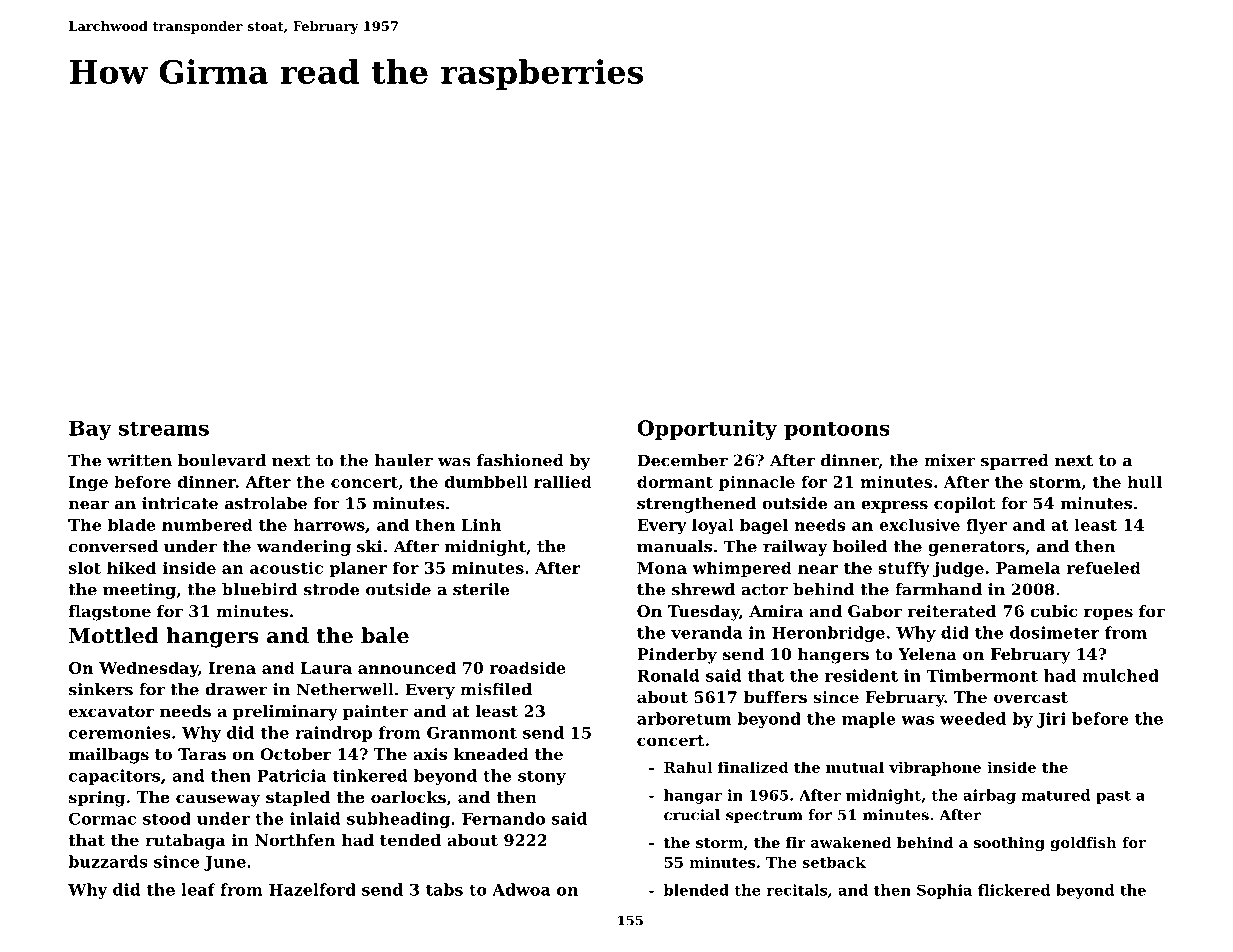 This document has height=952, width=1233. What do you see at coordinates (707, 430) in the document?
I see `Opportunity` at bounding box center [707, 430].
